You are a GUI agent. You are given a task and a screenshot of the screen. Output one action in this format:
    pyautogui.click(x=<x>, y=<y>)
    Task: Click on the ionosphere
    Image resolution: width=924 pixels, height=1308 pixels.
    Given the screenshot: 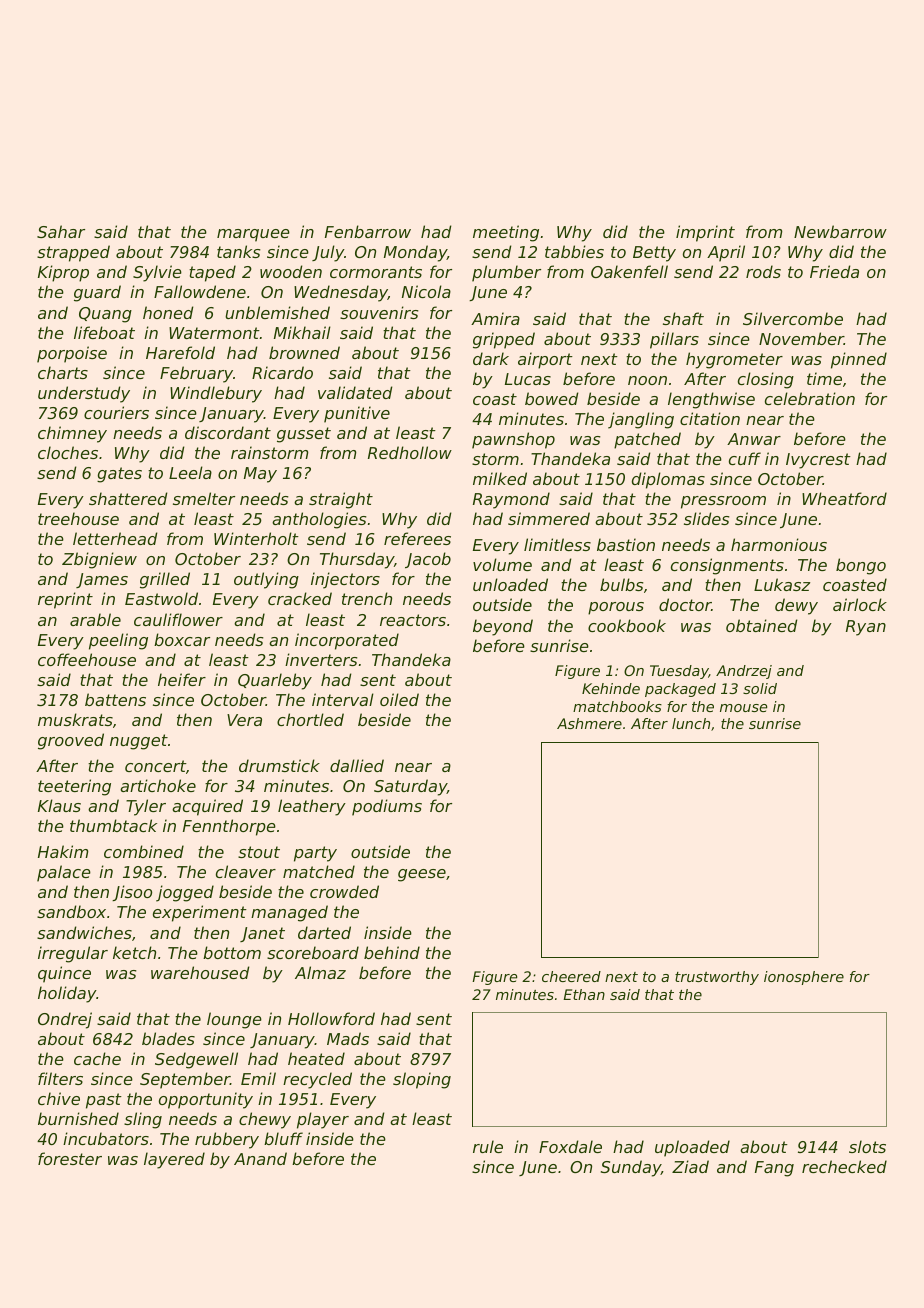 What is the action you would take?
    pyautogui.click(x=804, y=978)
